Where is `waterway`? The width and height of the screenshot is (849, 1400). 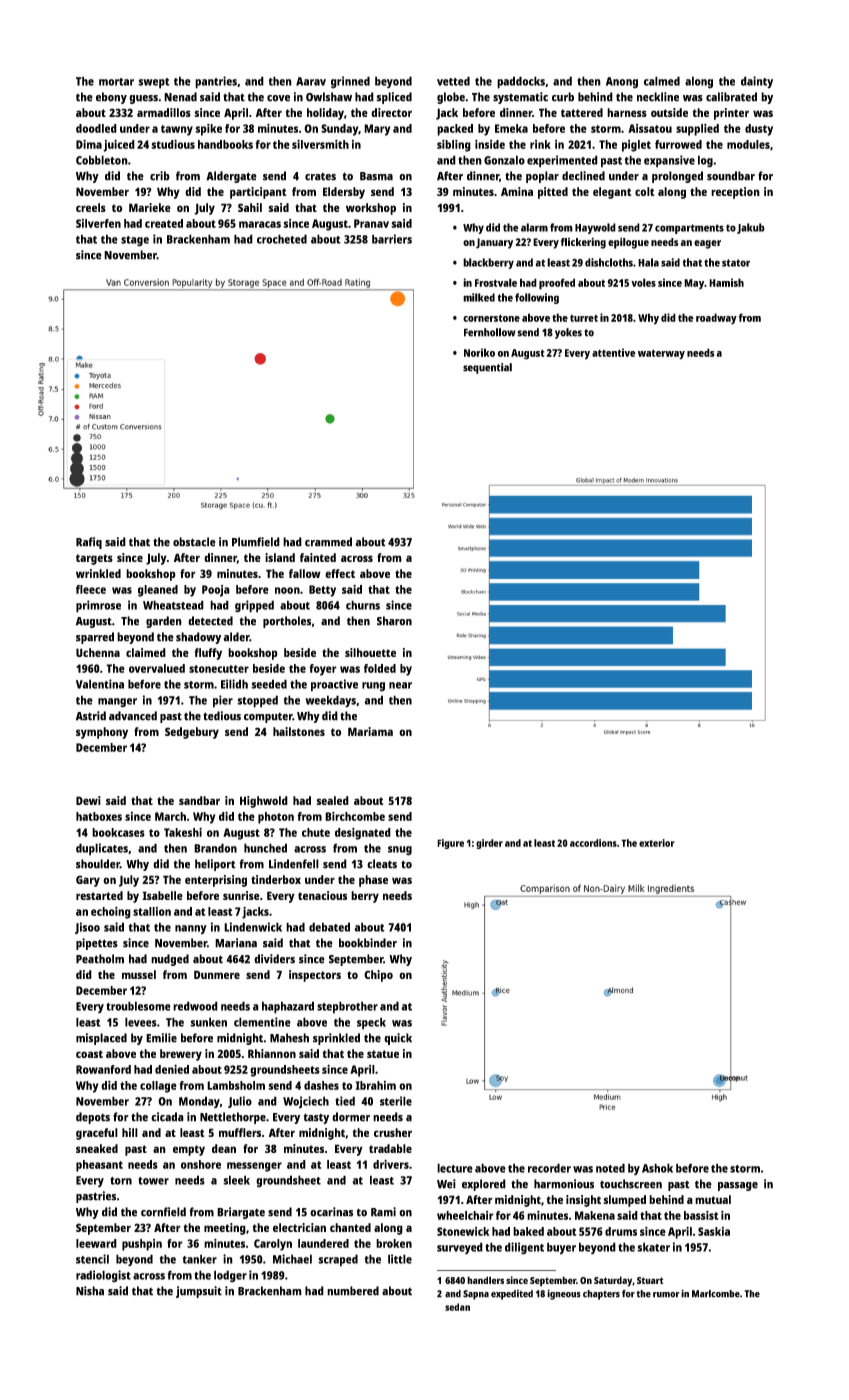
waterway is located at coordinates (661, 354).
